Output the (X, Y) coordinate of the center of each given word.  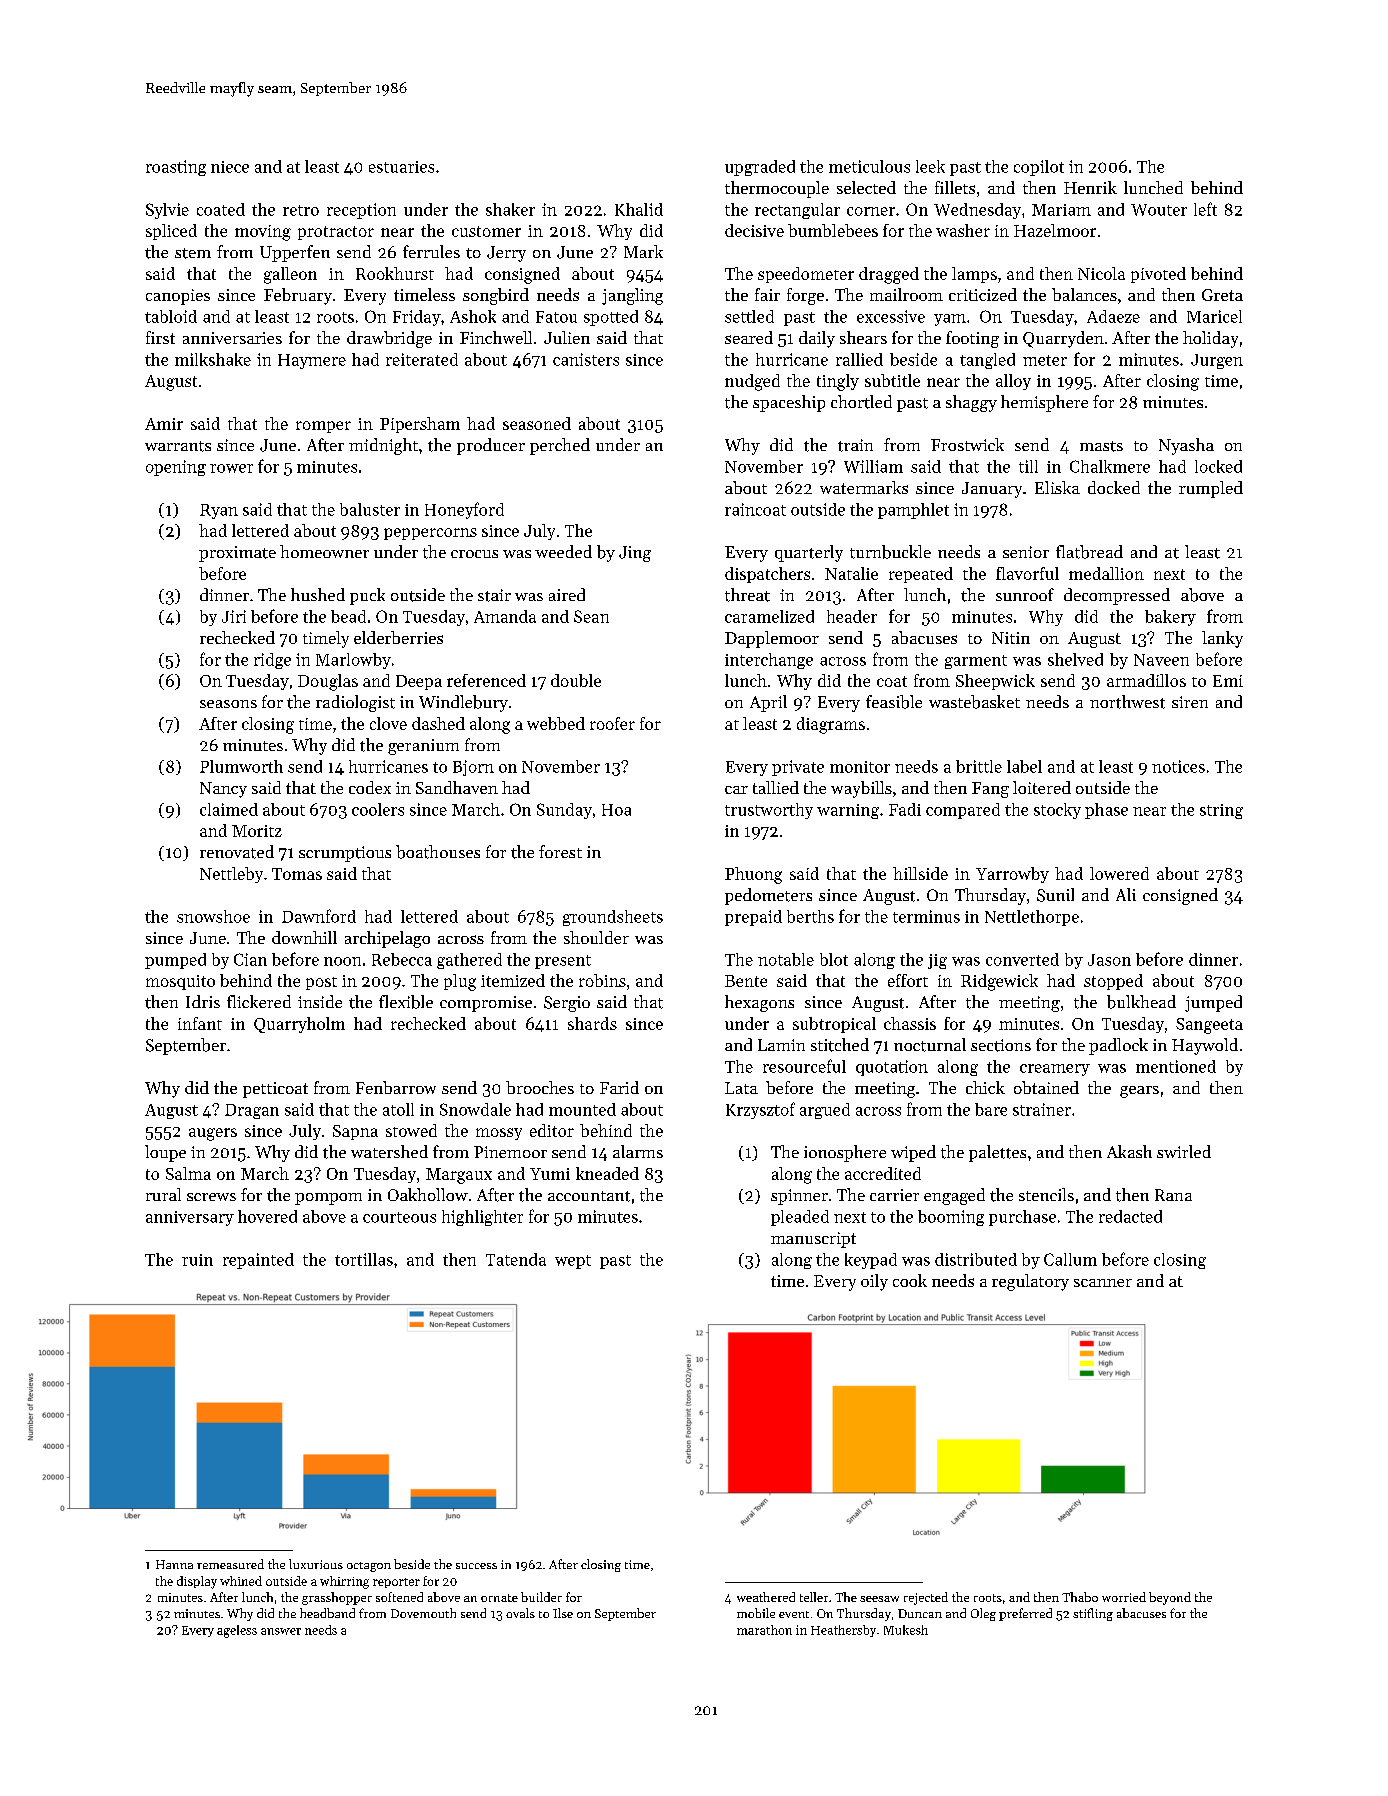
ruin (197, 1260)
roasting (176, 168)
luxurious (316, 1564)
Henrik (1090, 187)
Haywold (1205, 1046)
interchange (769, 661)
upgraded (760, 168)
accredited (883, 1173)
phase (1106, 811)
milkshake (213, 359)
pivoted (1158, 275)
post (321, 983)
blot (834, 959)
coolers (378, 809)
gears (1139, 1092)
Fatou (556, 317)
